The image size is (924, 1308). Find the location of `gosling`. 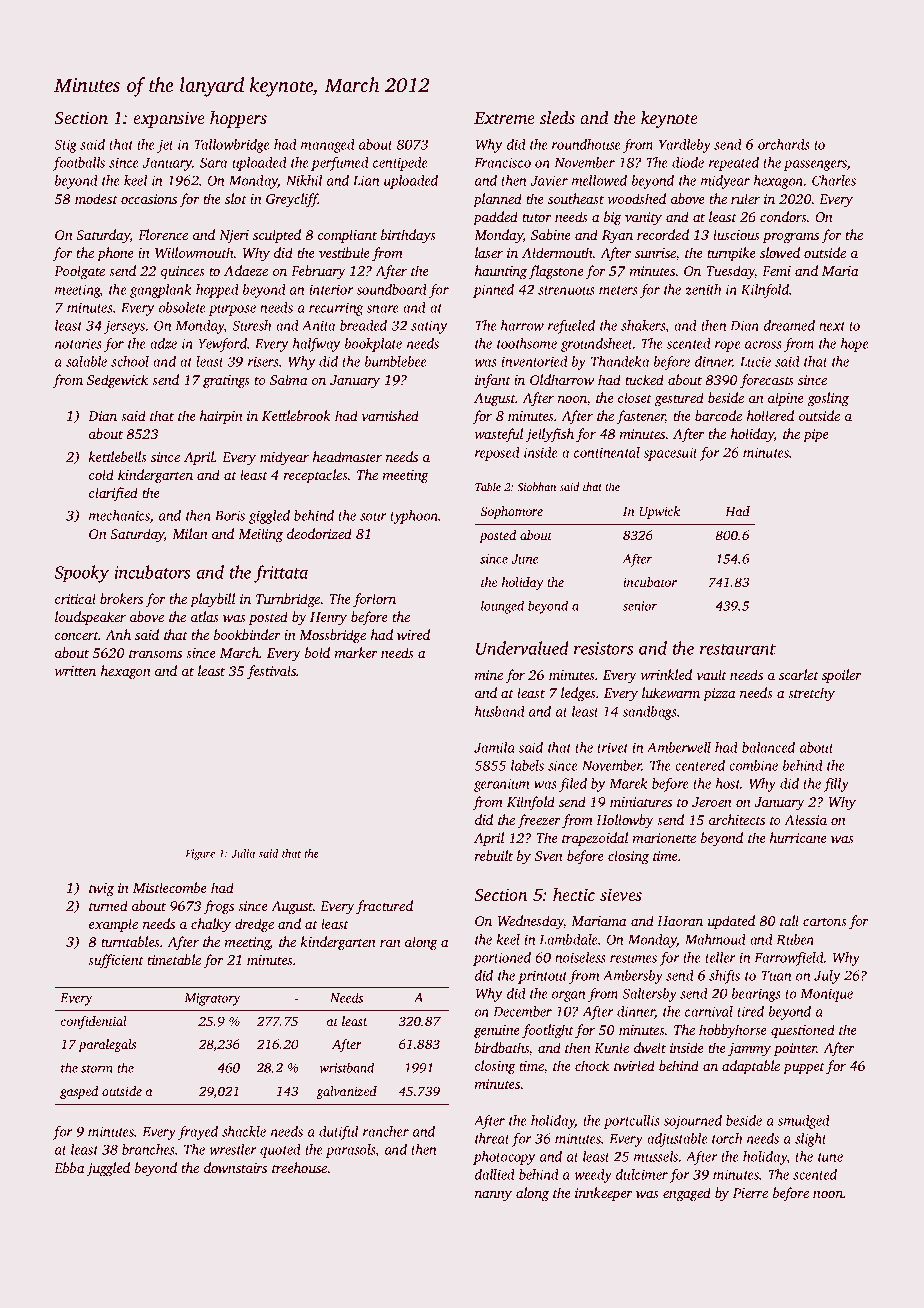

gosling is located at coordinates (828, 399).
